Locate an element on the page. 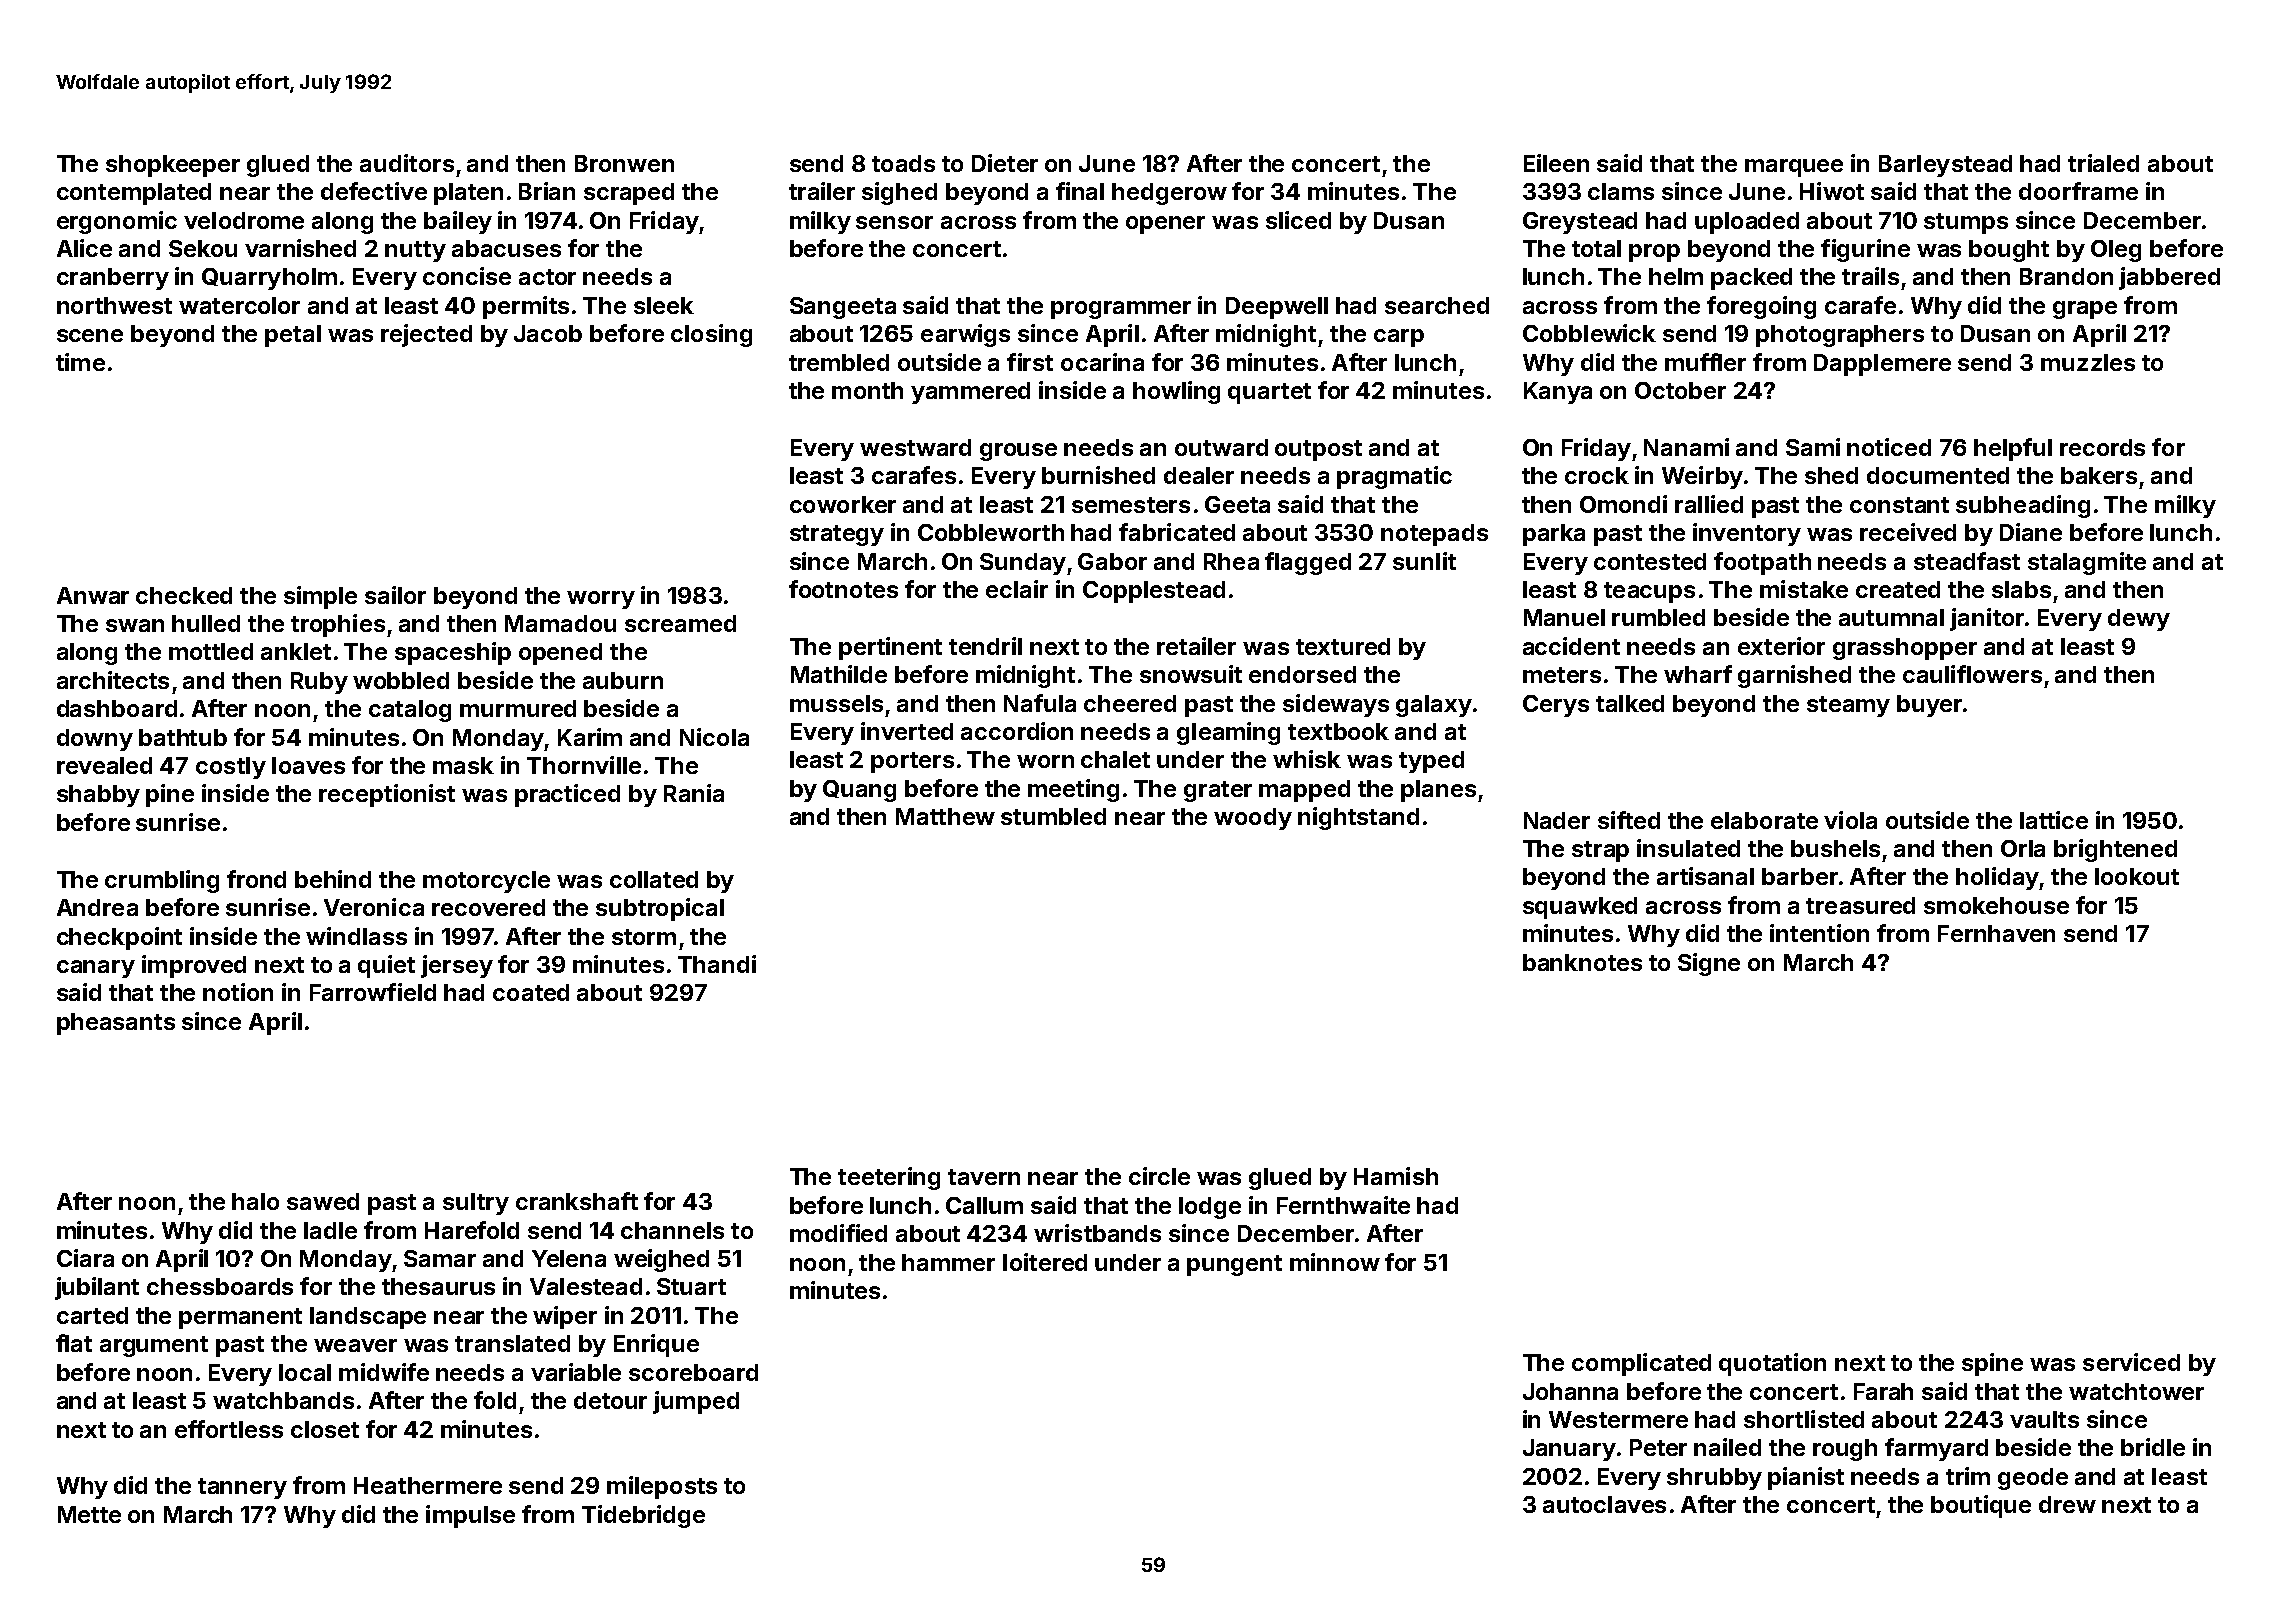 This page has height=1614, width=2282. impulse is located at coordinates (470, 1516).
